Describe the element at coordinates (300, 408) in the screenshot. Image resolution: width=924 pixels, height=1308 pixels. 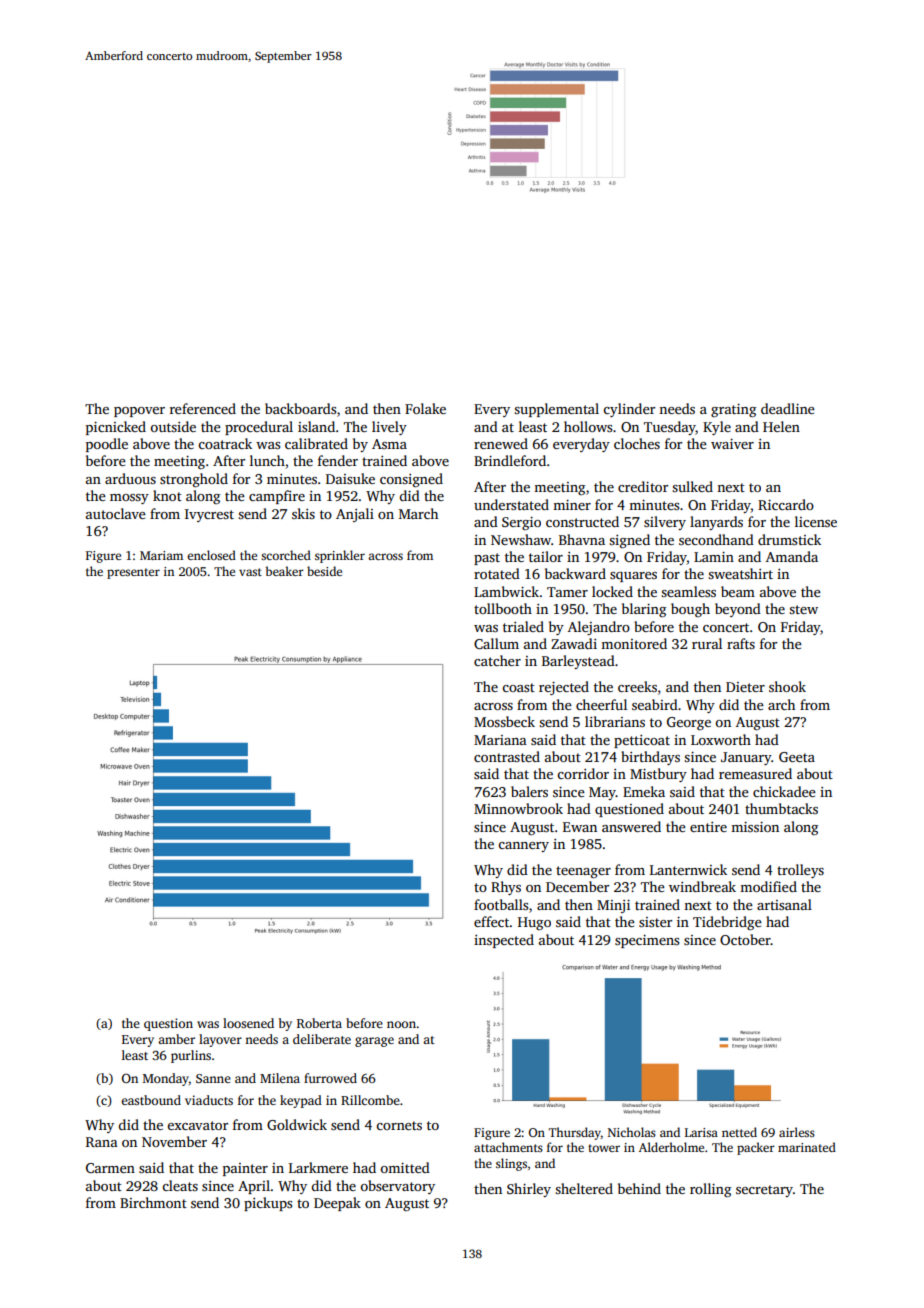
I see `backboards` at that location.
